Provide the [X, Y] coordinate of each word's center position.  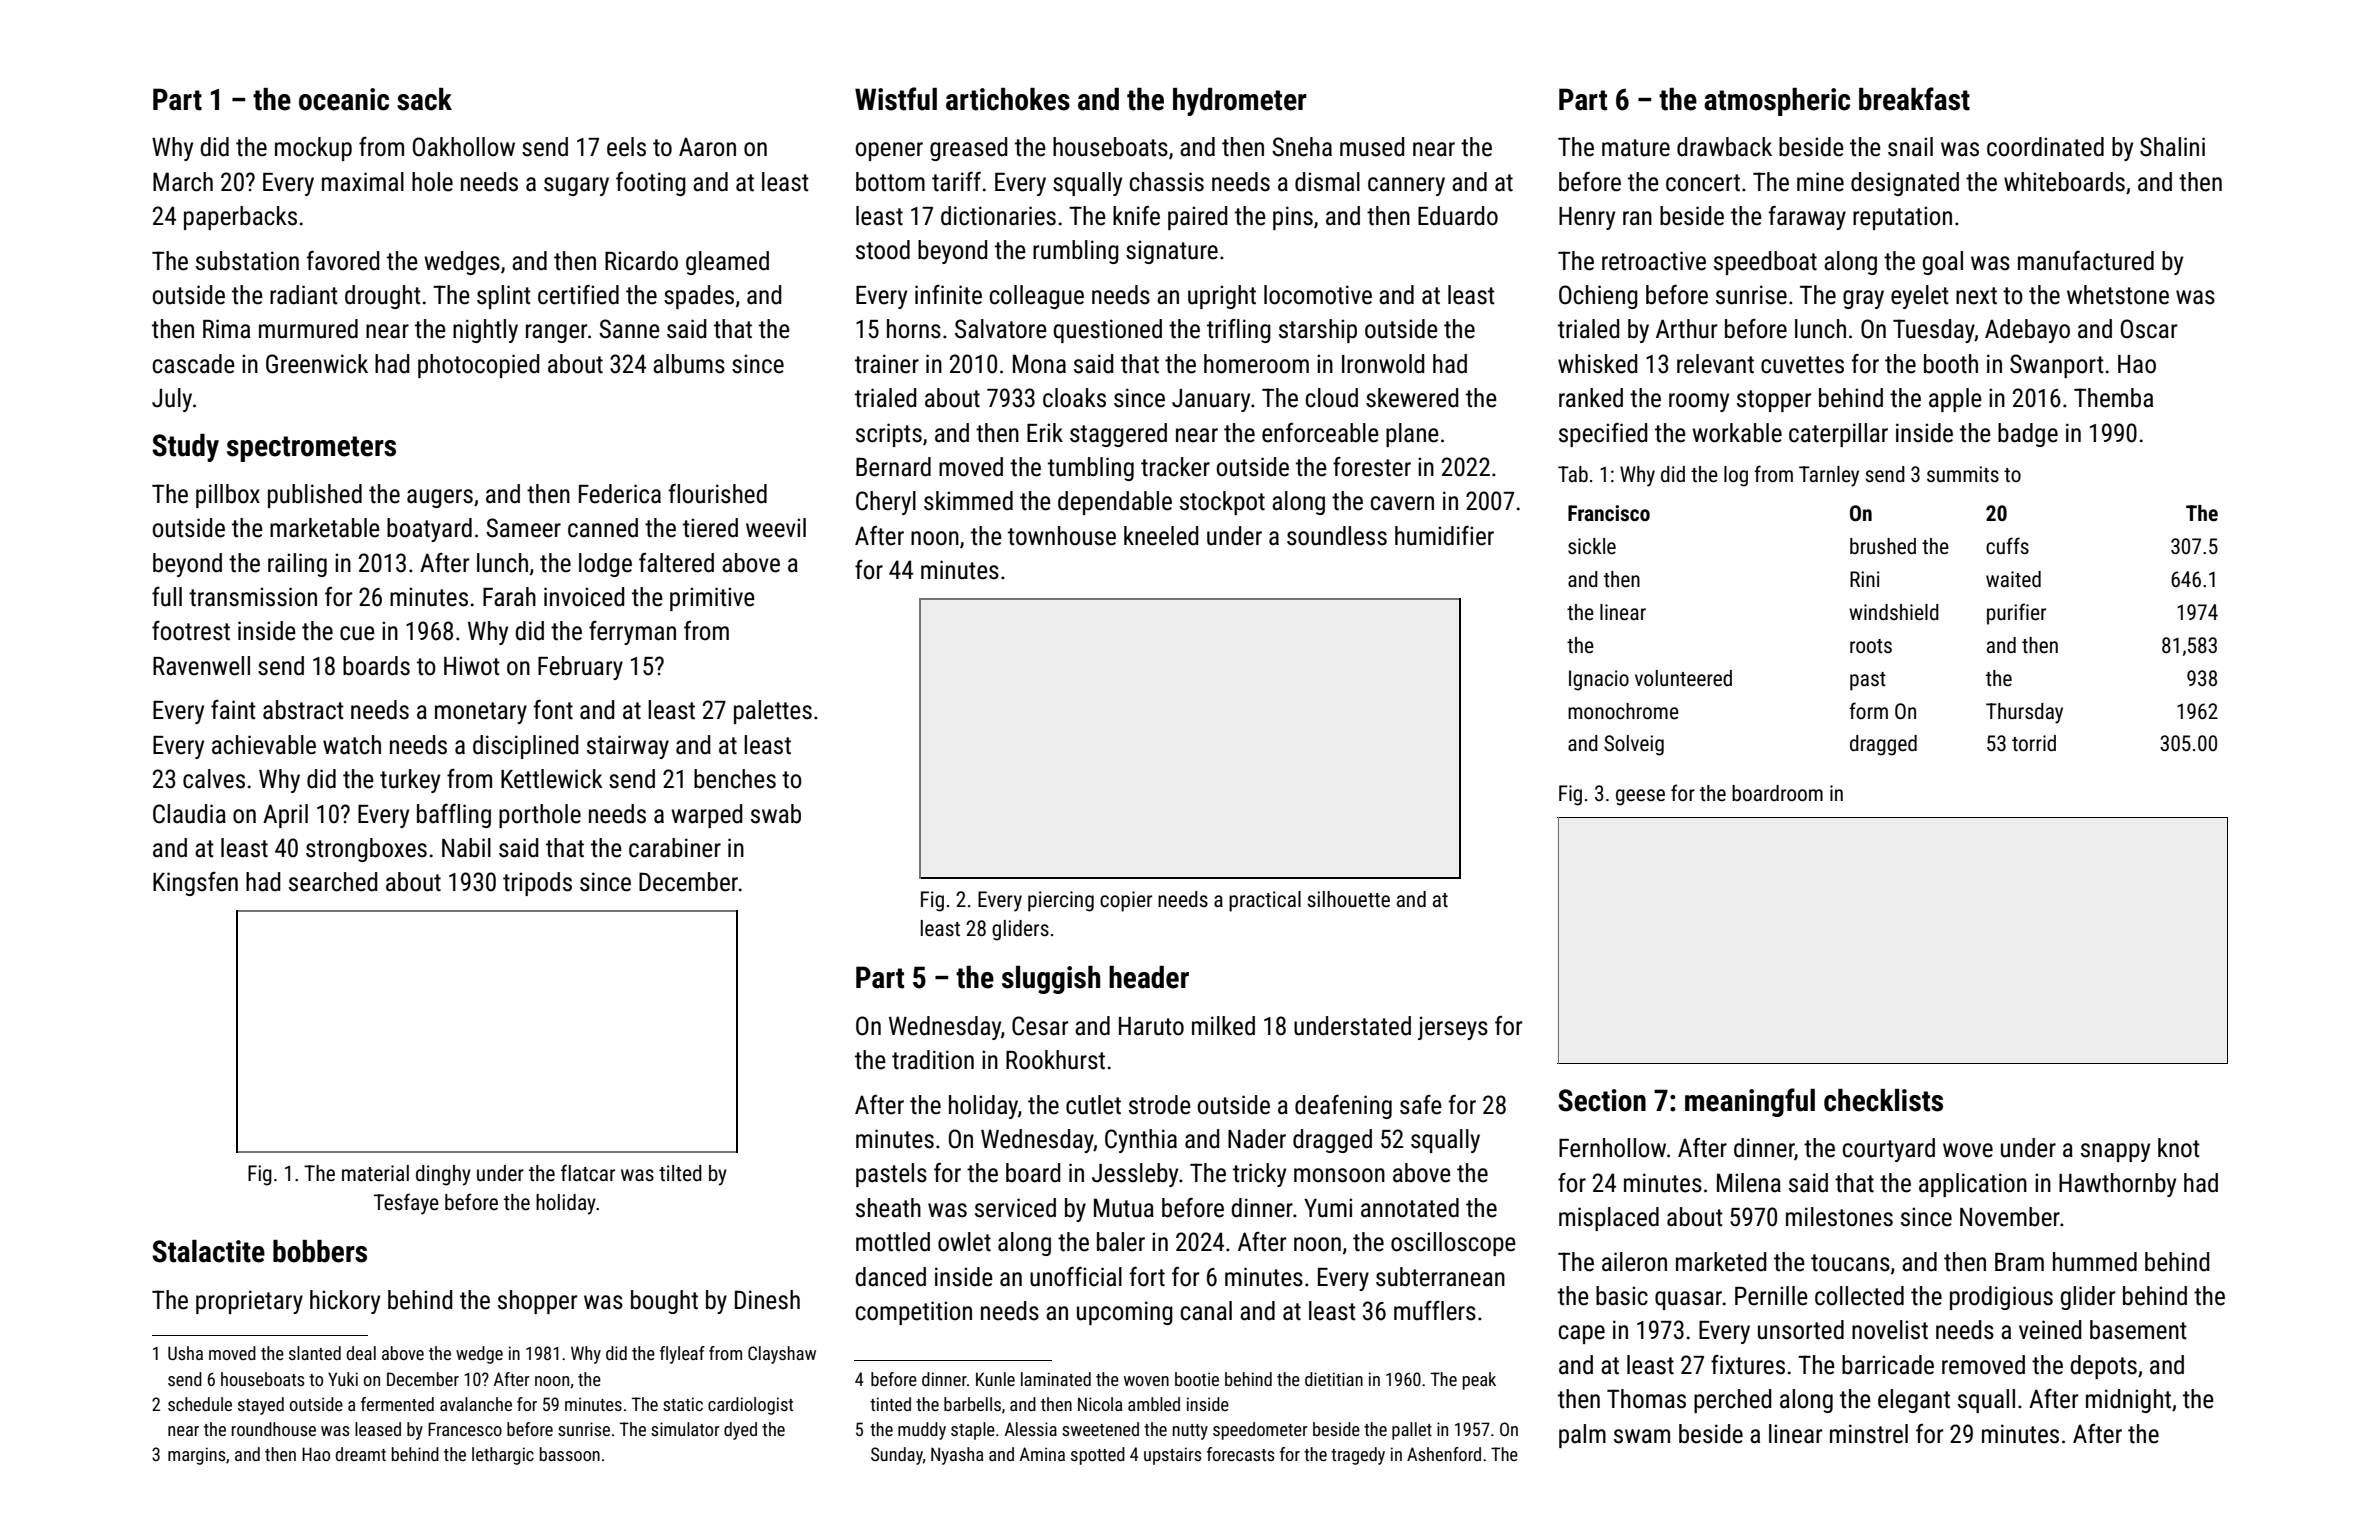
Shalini [2172, 147]
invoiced [584, 597]
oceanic [344, 99]
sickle [1592, 546]
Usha [185, 1353]
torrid [2034, 743]
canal [1206, 1311]
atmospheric [1777, 102]
